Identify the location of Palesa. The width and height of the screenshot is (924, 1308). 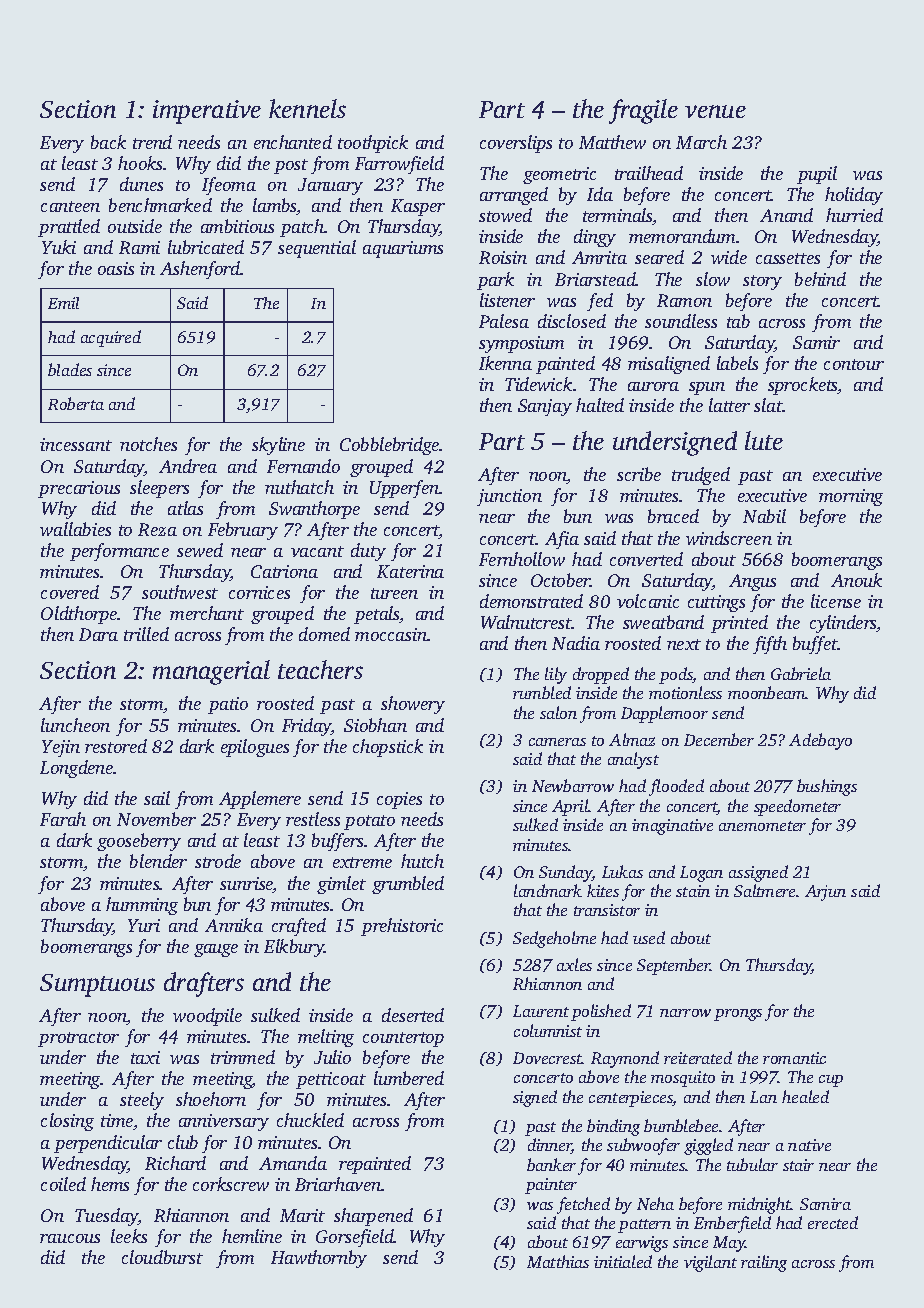
(504, 321).
